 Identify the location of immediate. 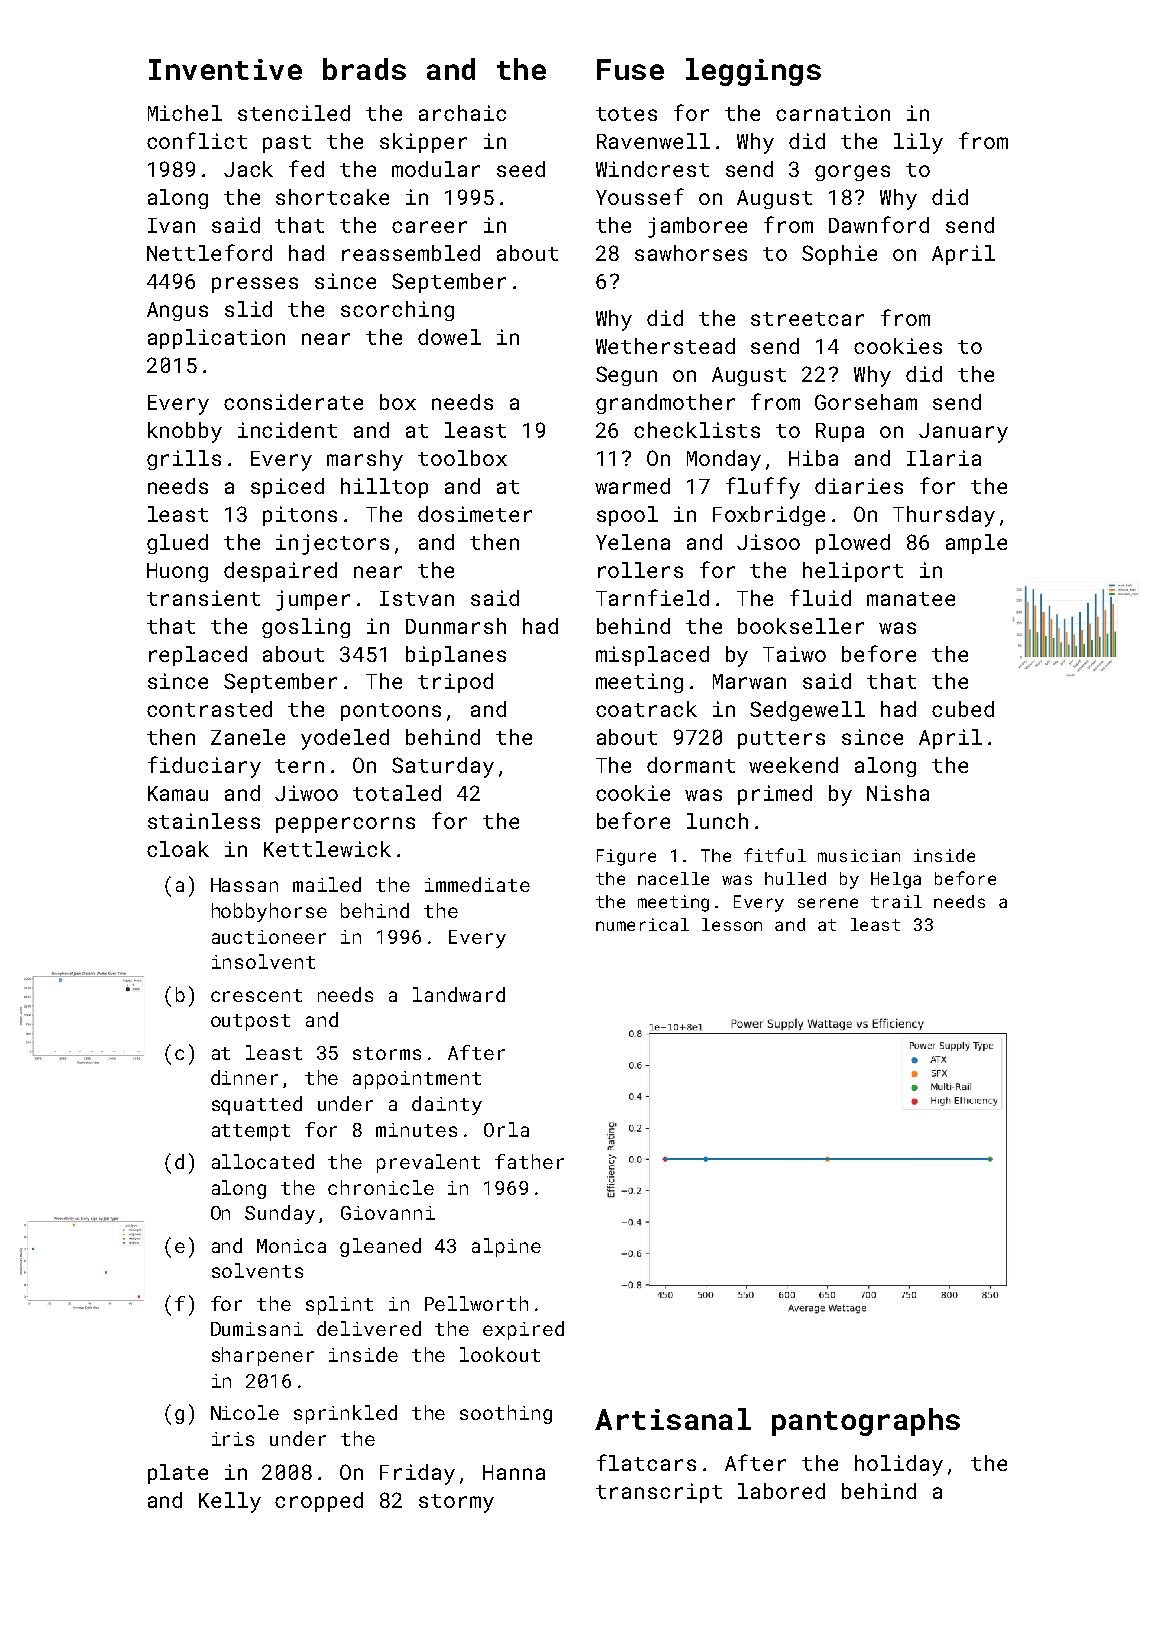
(477, 884).
